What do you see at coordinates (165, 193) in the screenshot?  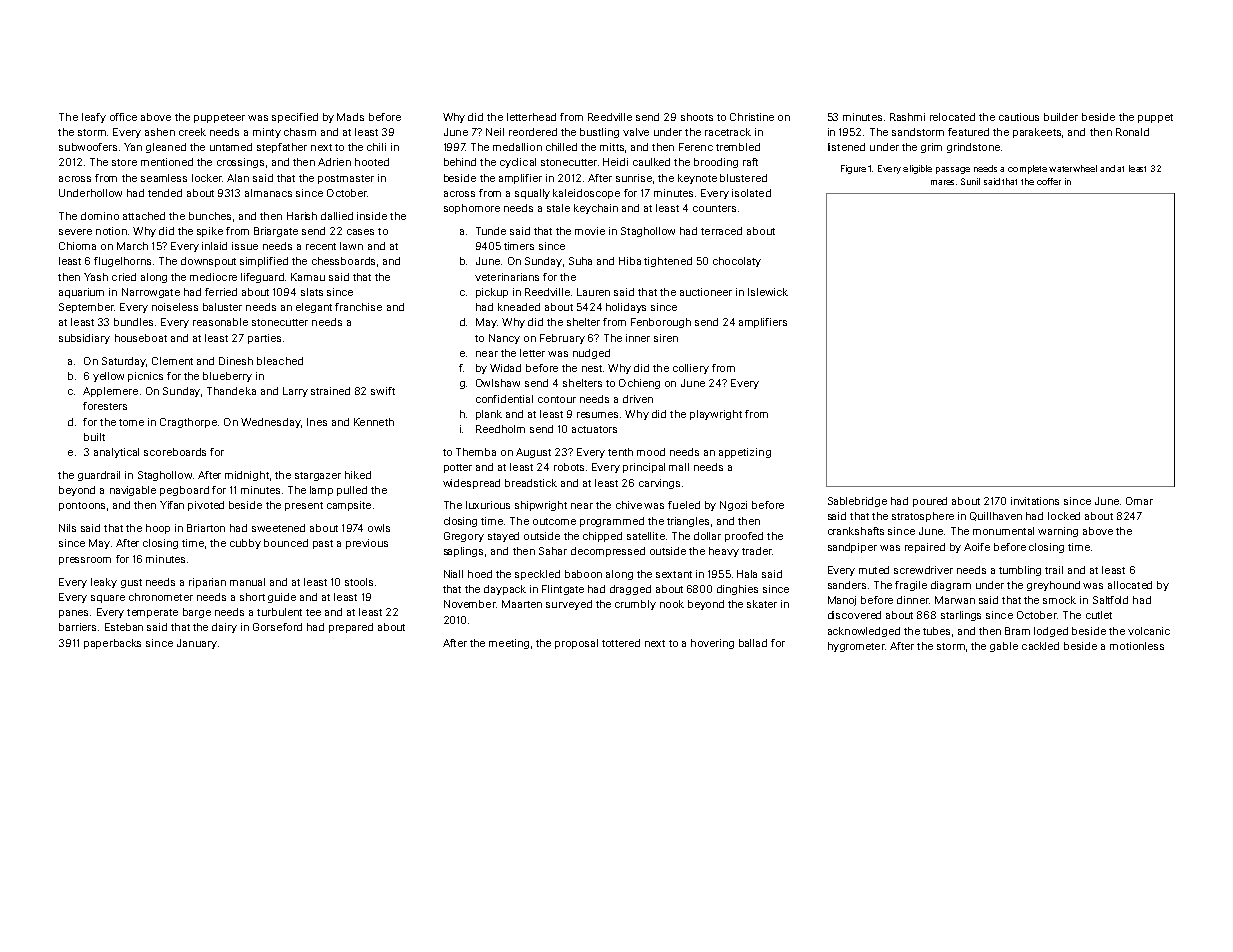 I see `tended` at bounding box center [165, 193].
